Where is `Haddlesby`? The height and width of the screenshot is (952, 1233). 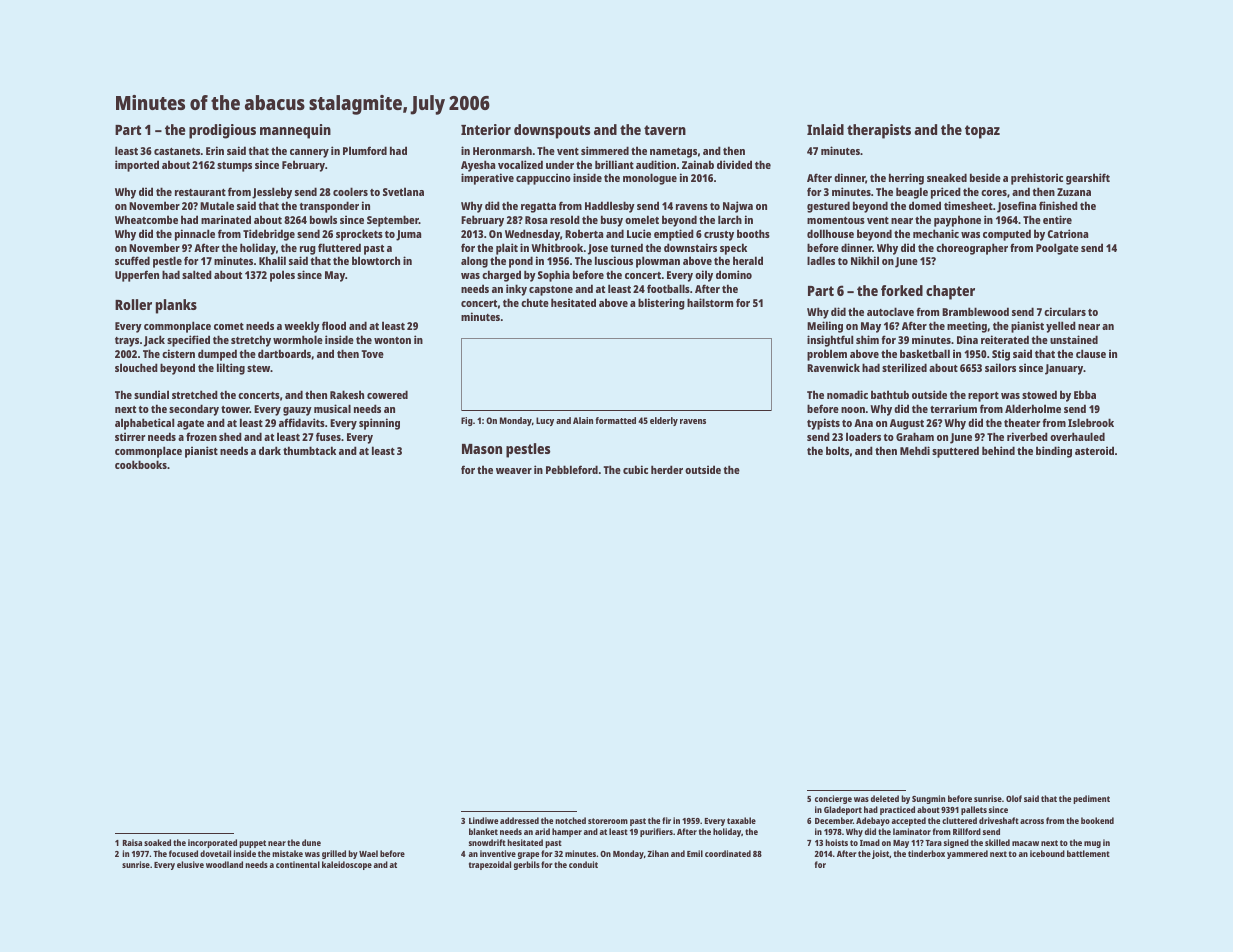
Haddlesby is located at coordinates (610, 207).
